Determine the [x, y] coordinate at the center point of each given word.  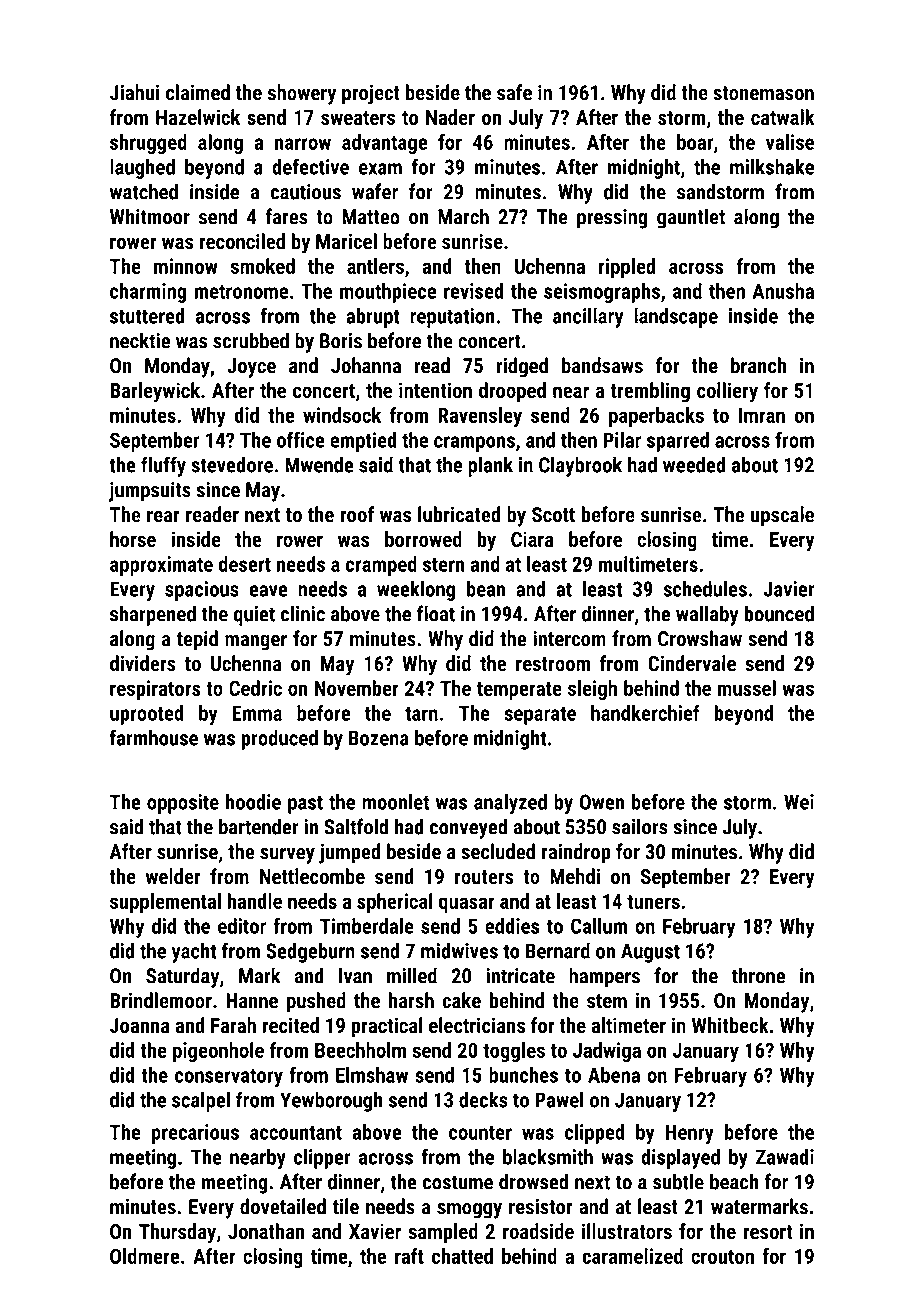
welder [173, 876]
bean [486, 589]
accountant [296, 1133]
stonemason [763, 93]
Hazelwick [198, 117]
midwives [459, 951]
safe [514, 92]
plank [490, 466]
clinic [303, 613]
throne [758, 975]
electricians [477, 1025]
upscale [782, 516]
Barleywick [155, 392]
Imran [762, 415]
